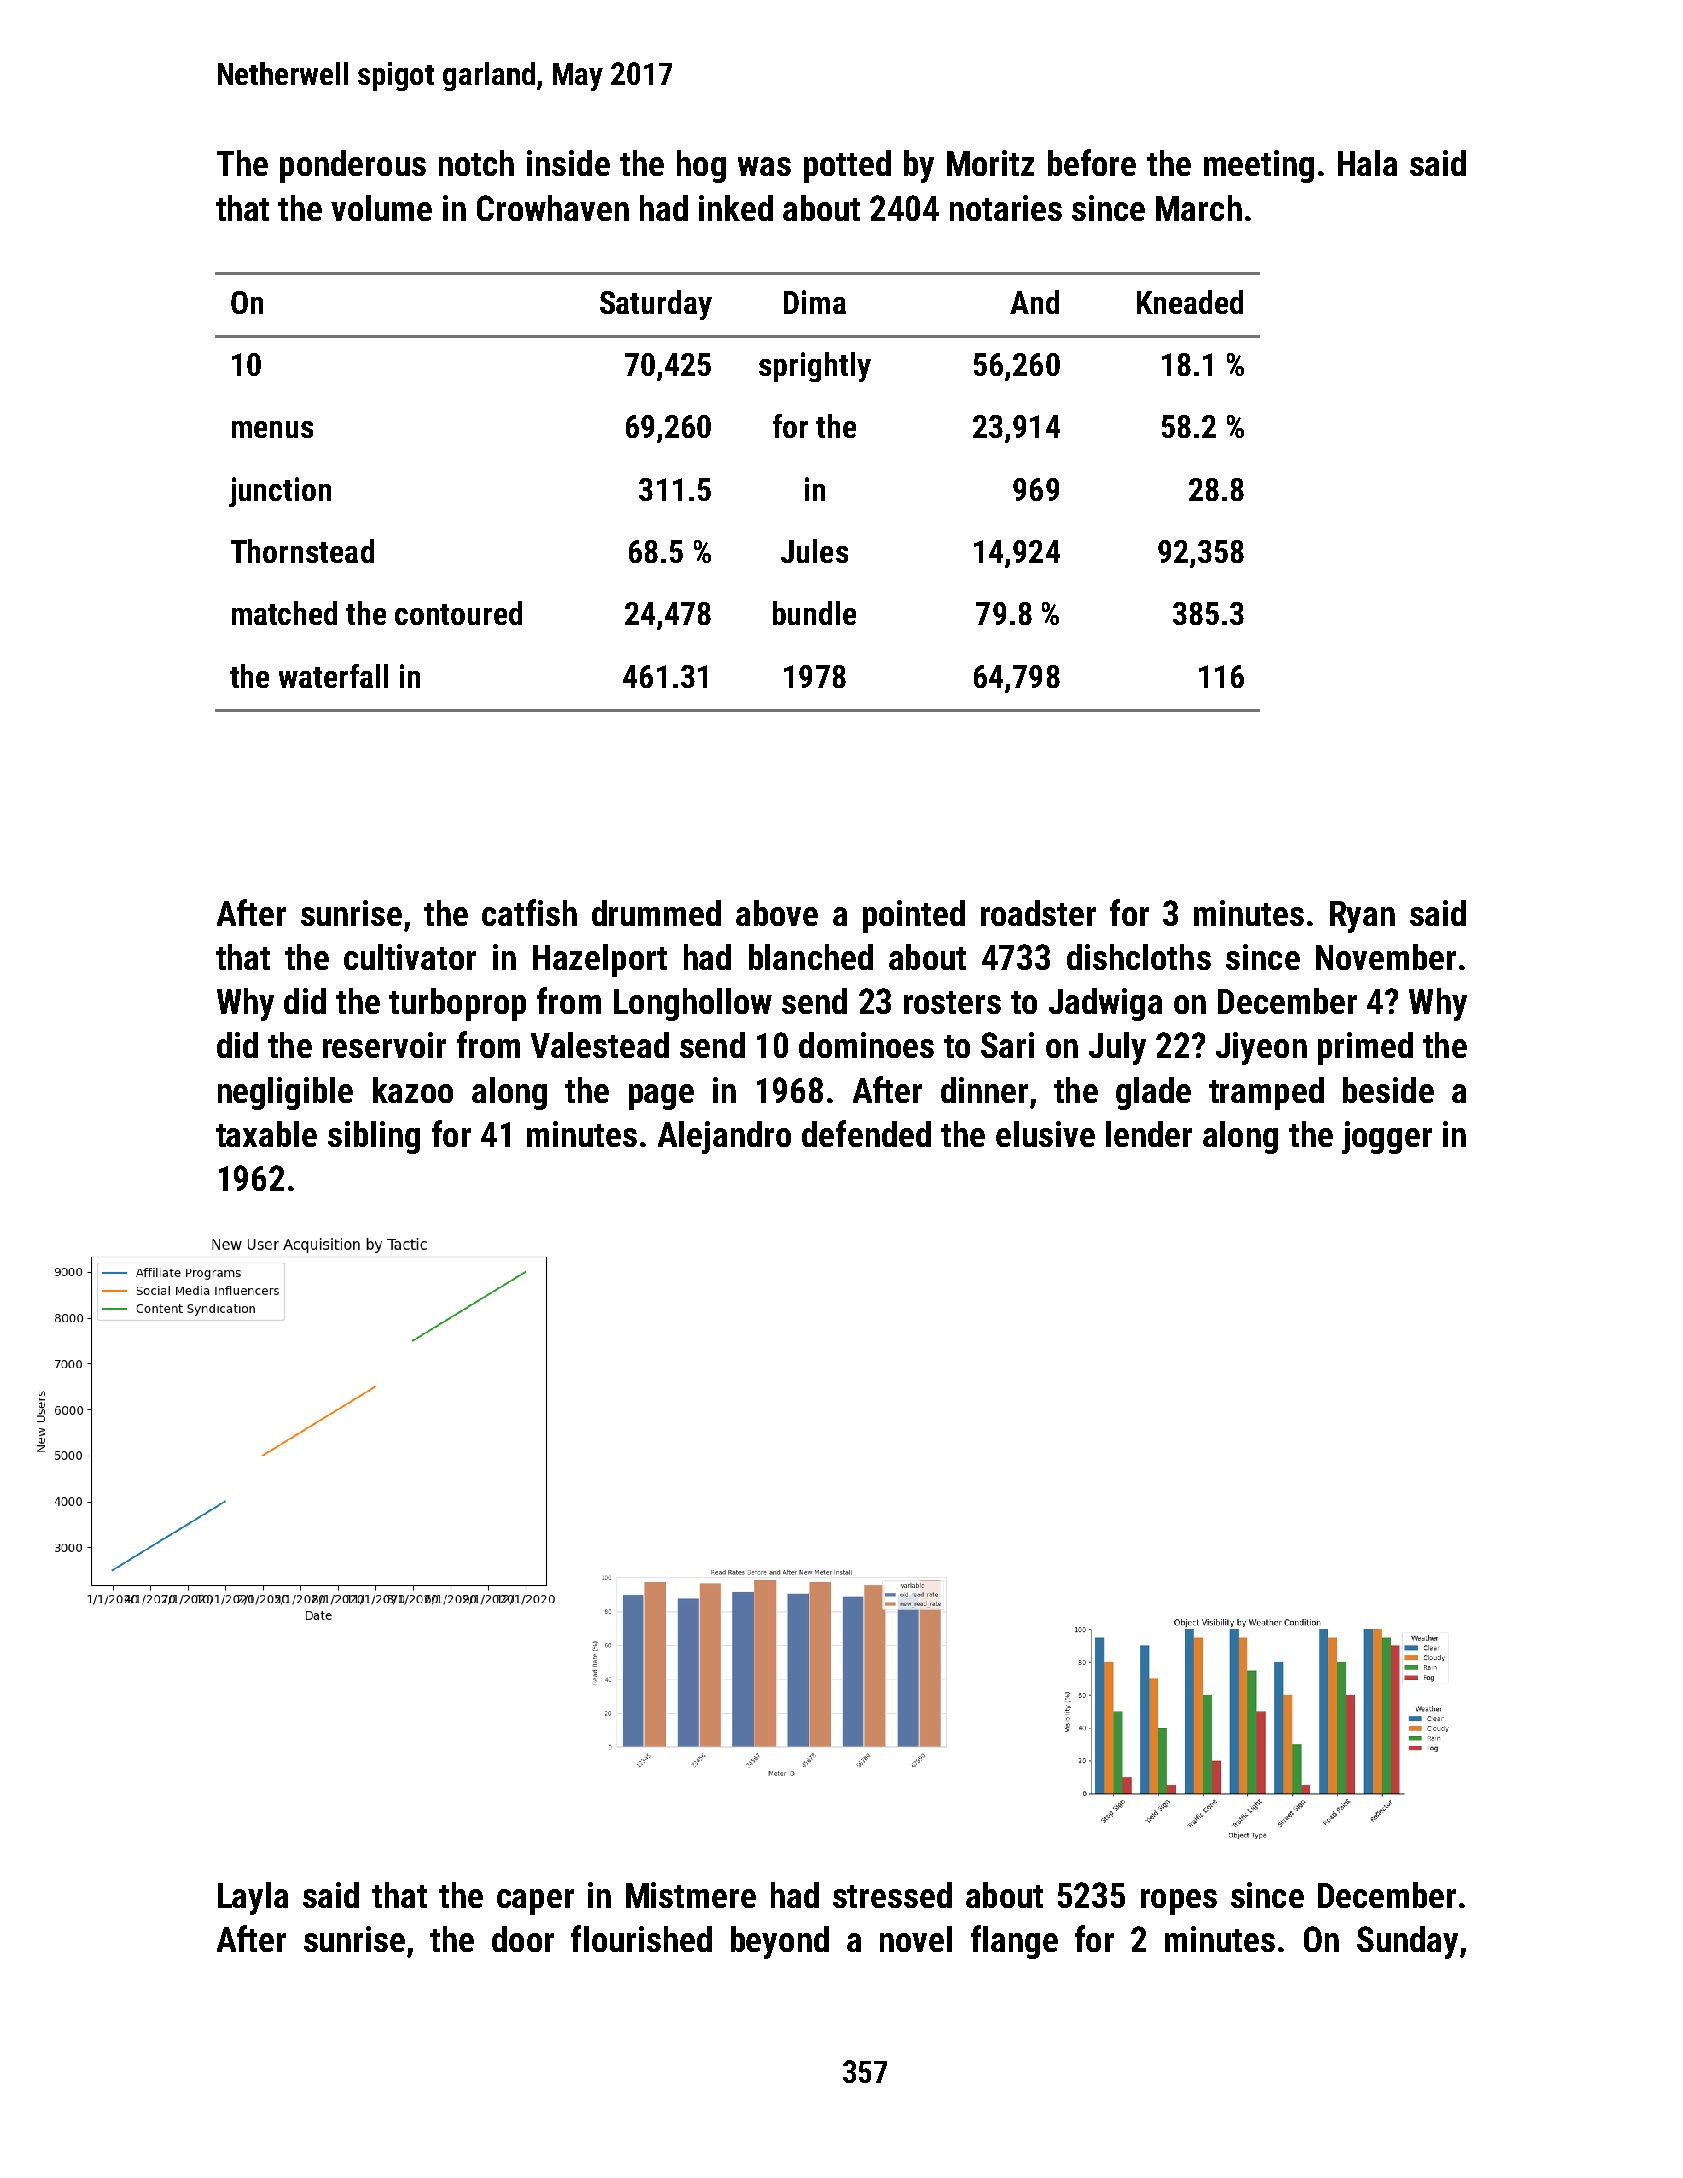 The width and height of the screenshot is (1683, 2178). What do you see at coordinates (353, 166) in the screenshot?
I see `ponderous` at bounding box center [353, 166].
